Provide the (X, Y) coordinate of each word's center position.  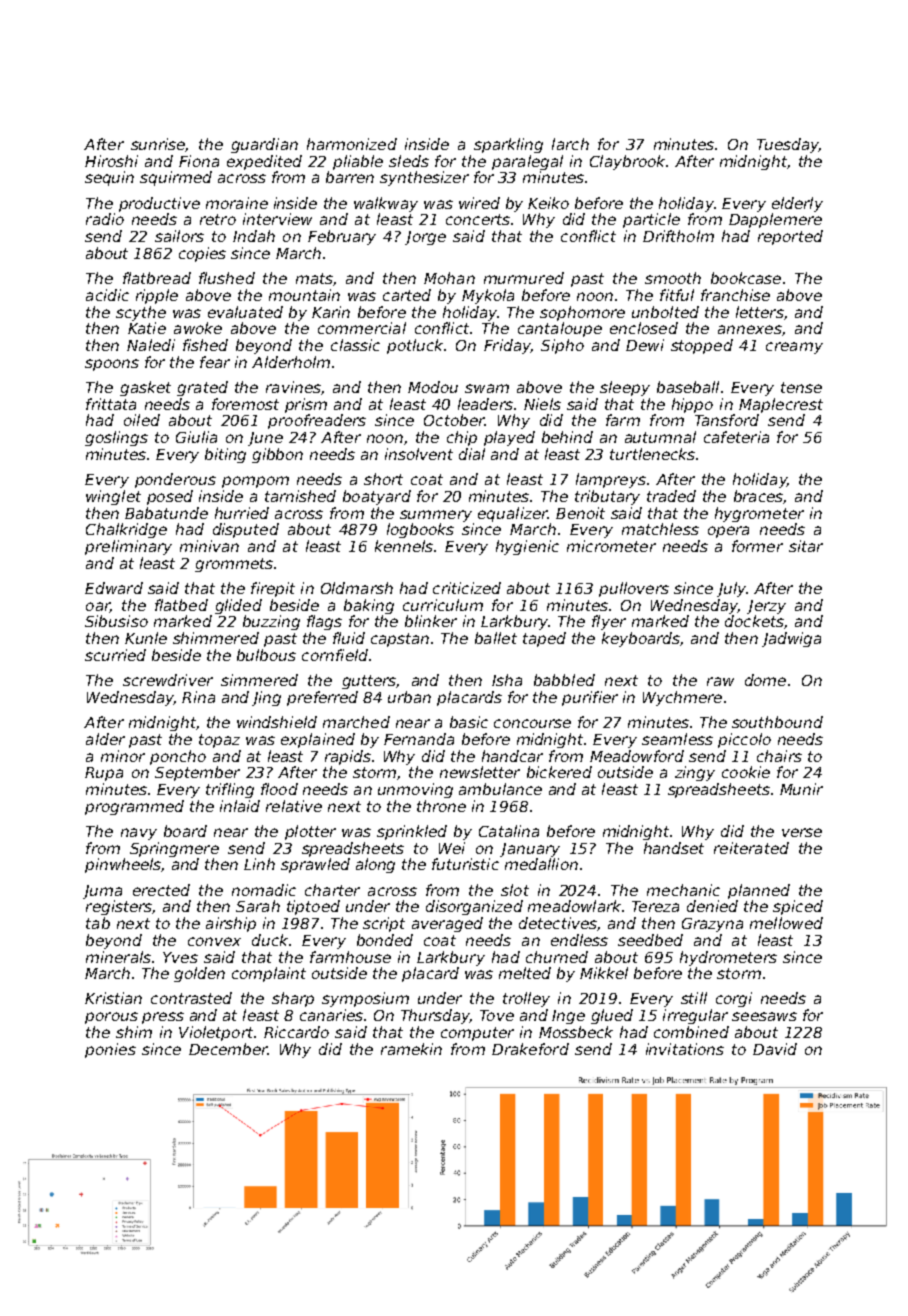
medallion (541, 864)
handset (674, 848)
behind (567, 437)
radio (105, 219)
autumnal (660, 437)
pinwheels (123, 865)
